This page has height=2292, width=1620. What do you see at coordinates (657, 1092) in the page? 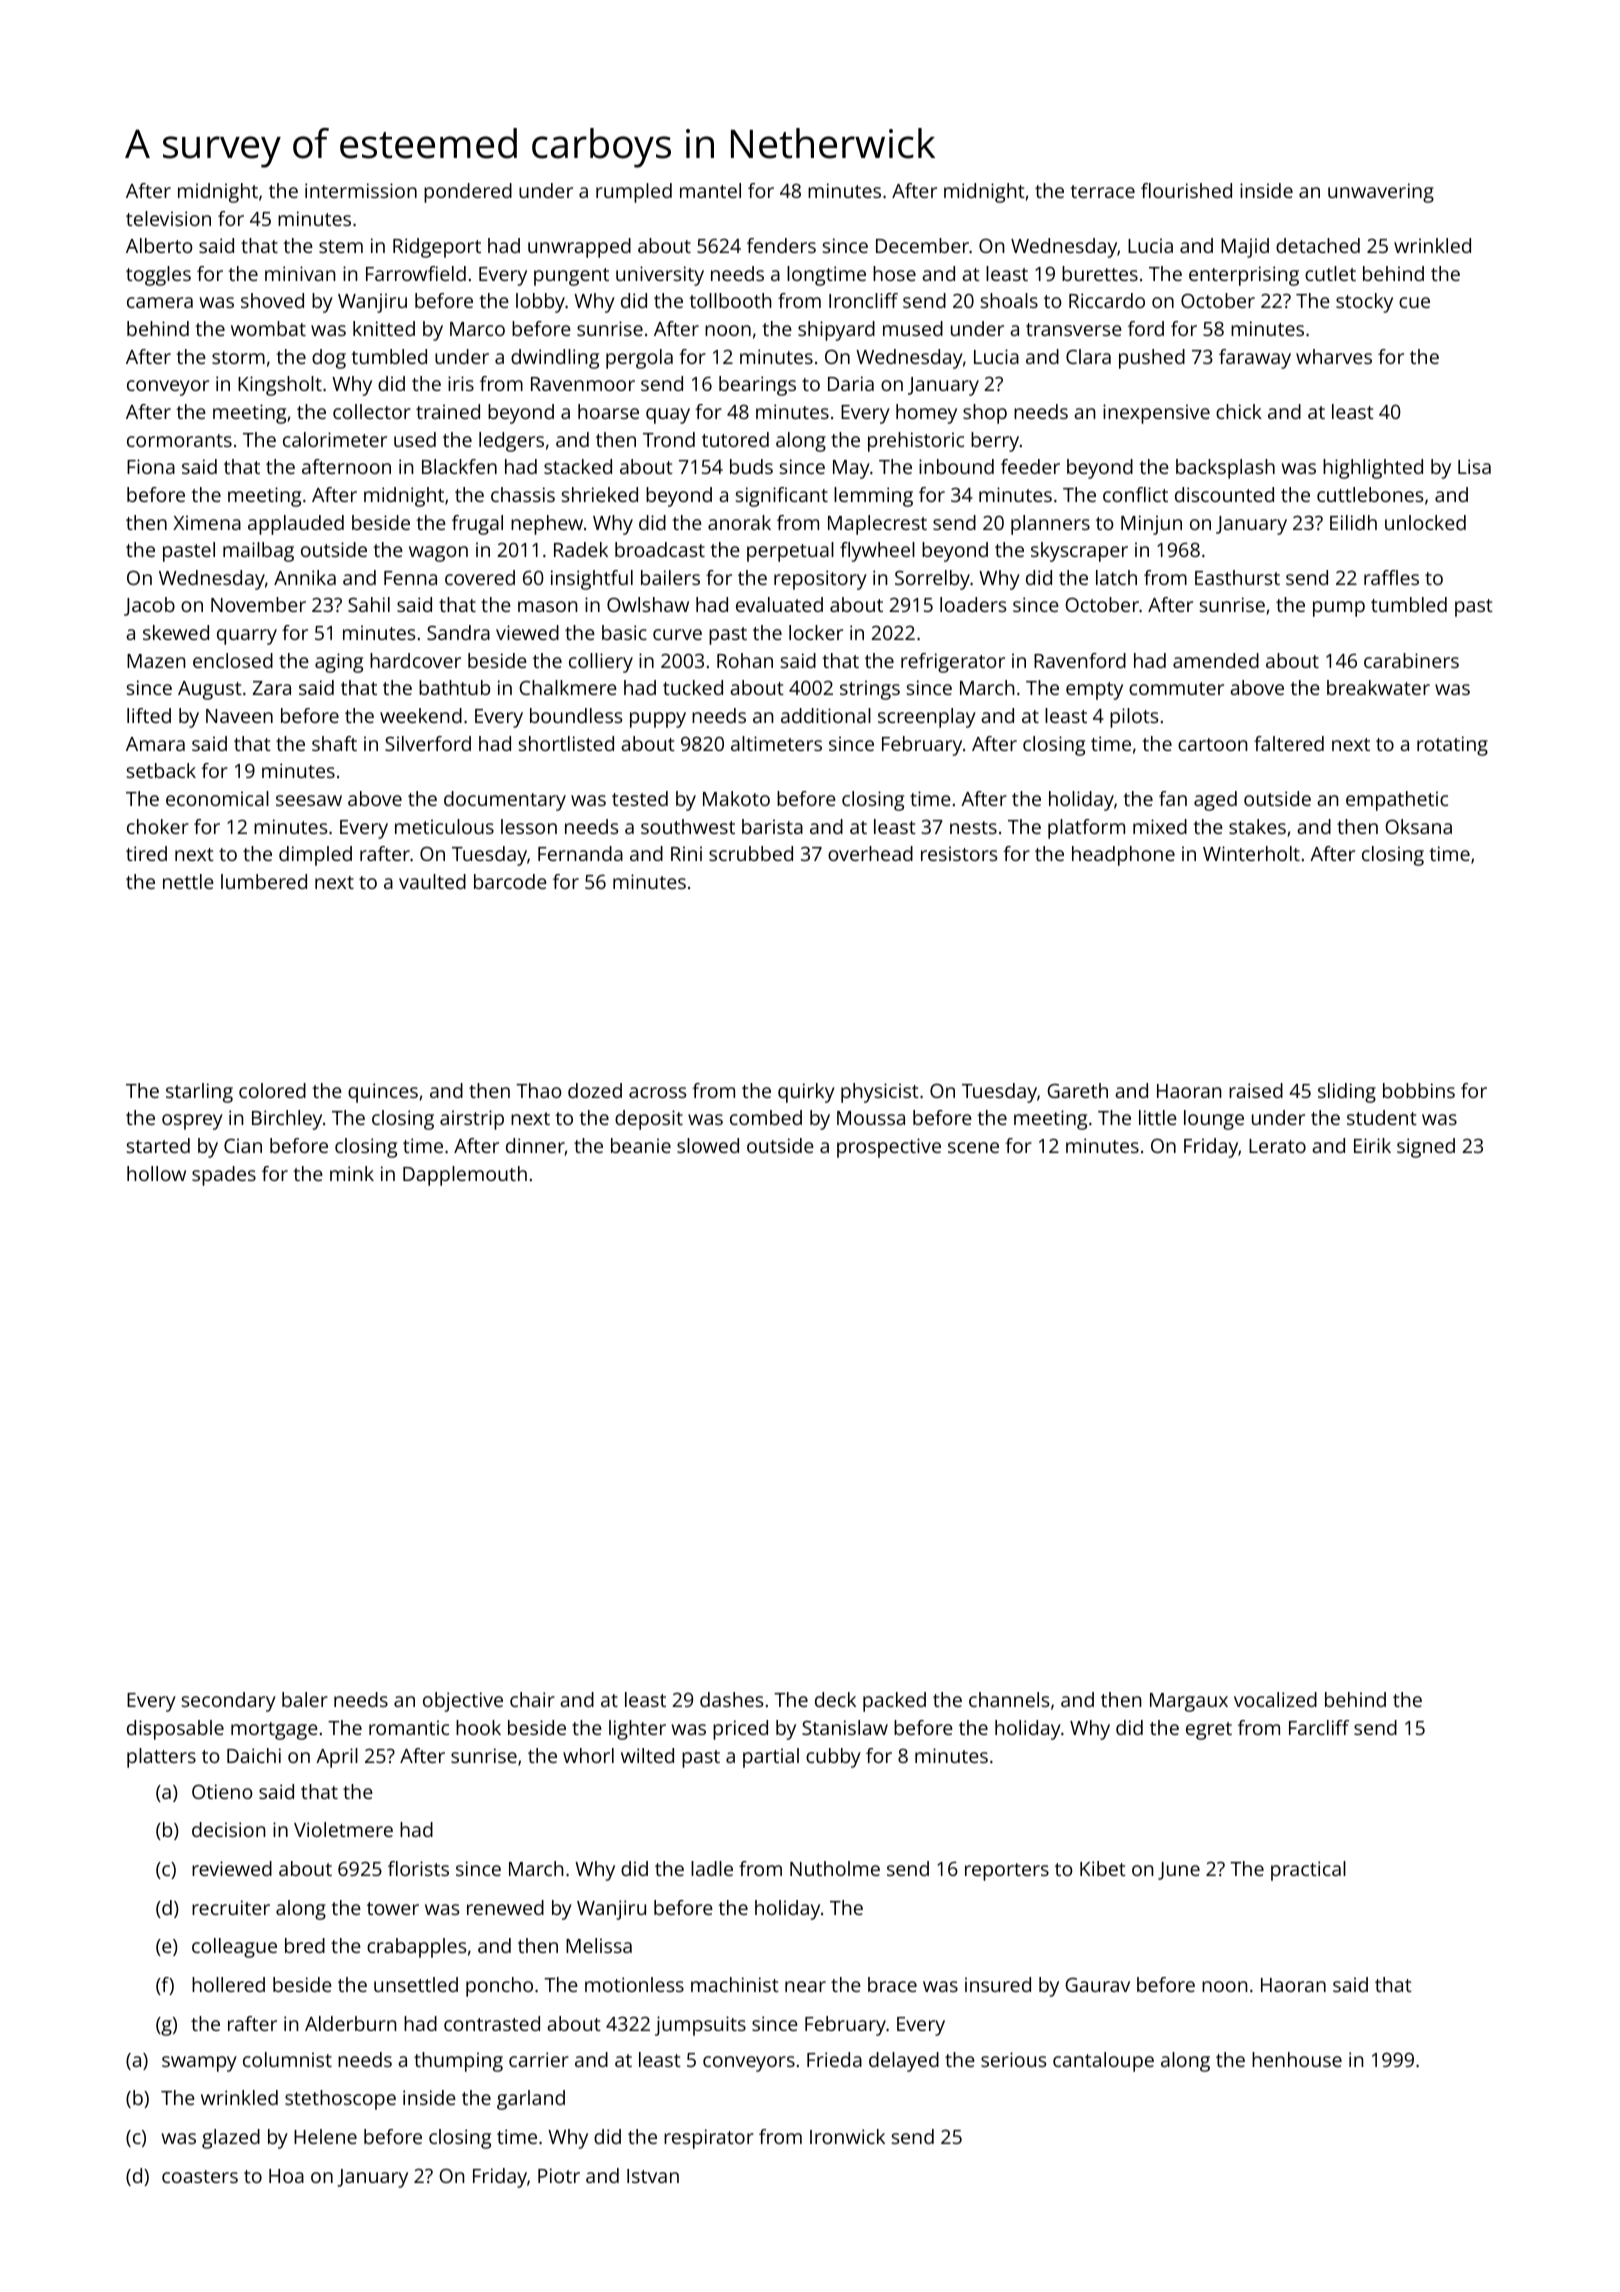
I see `across` at bounding box center [657, 1092].
